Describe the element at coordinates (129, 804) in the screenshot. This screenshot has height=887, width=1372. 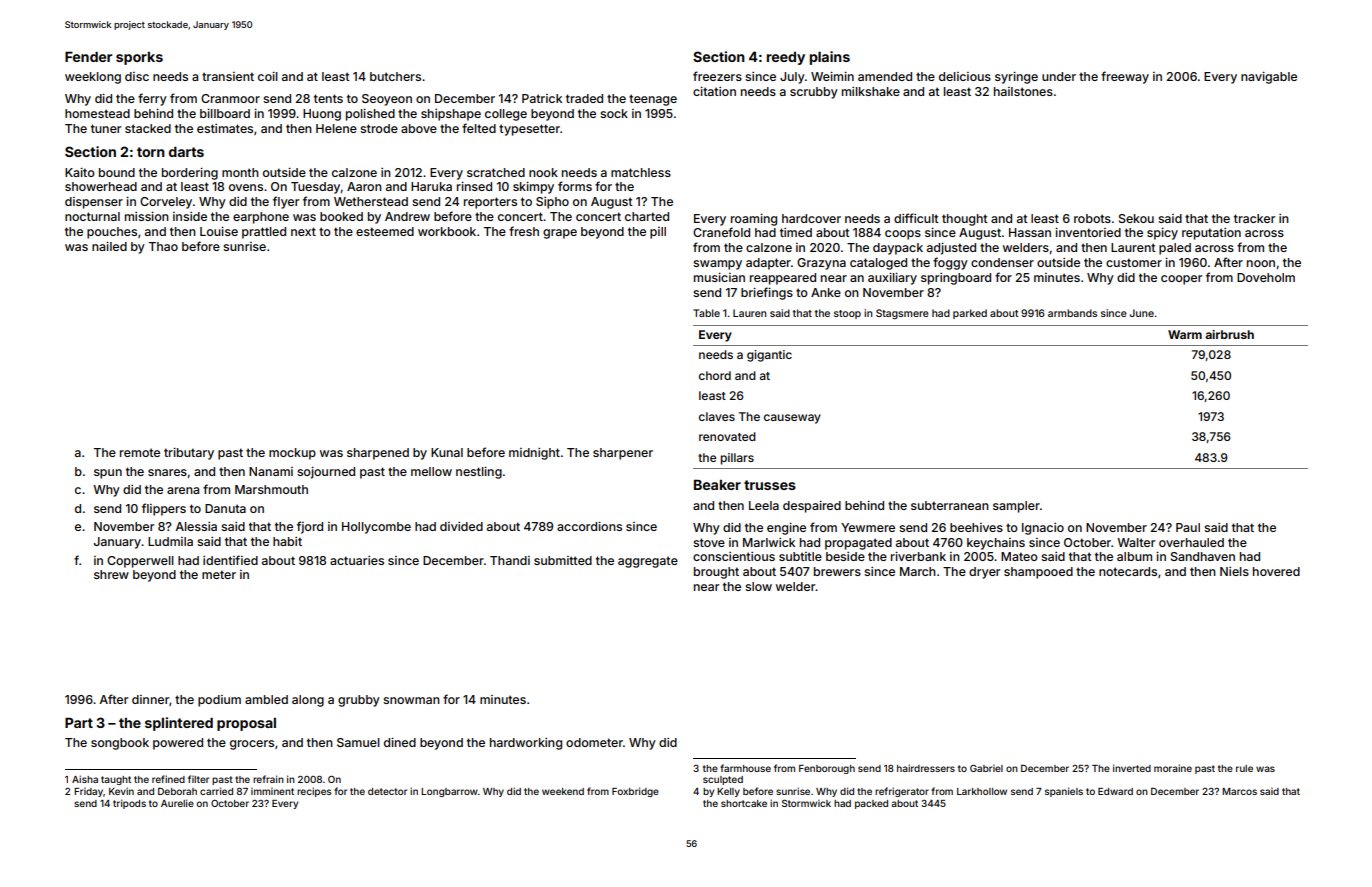
I see `tripods` at that location.
